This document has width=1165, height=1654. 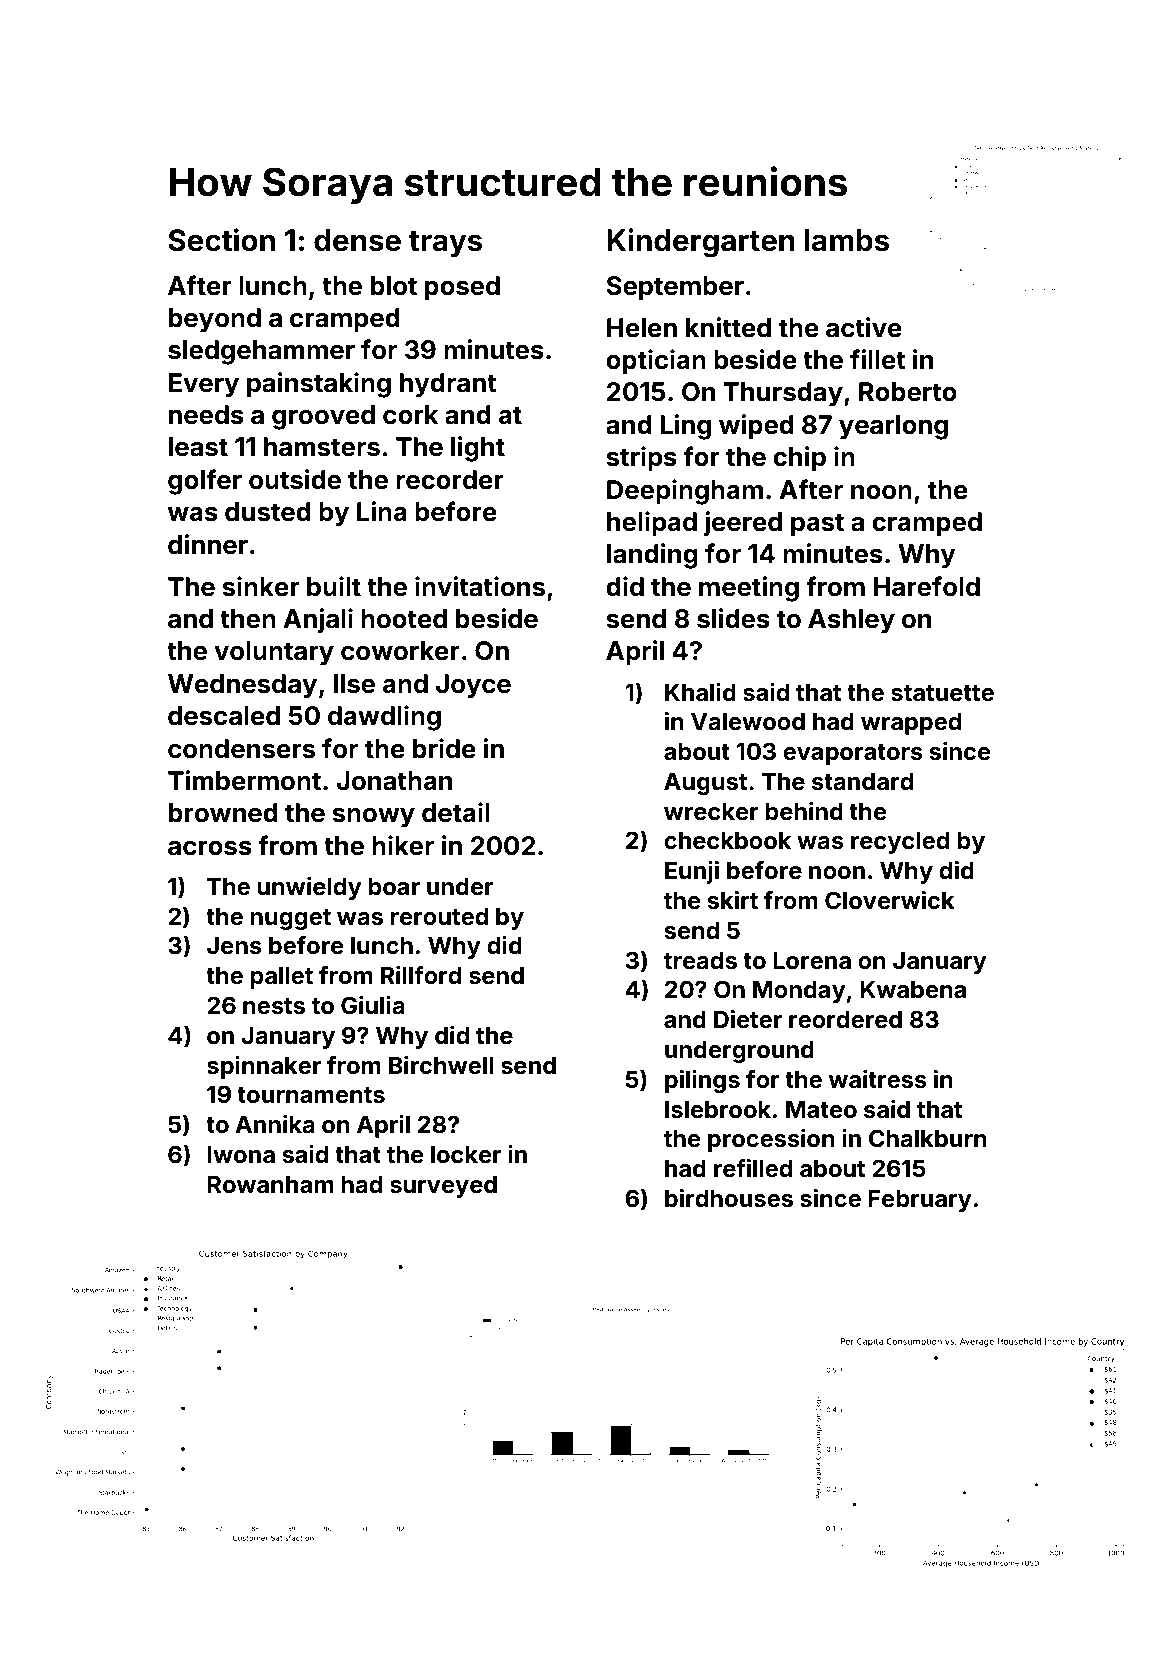 What do you see at coordinates (443, 1187) in the document?
I see `surveyed` at bounding box center [443, 1187].
